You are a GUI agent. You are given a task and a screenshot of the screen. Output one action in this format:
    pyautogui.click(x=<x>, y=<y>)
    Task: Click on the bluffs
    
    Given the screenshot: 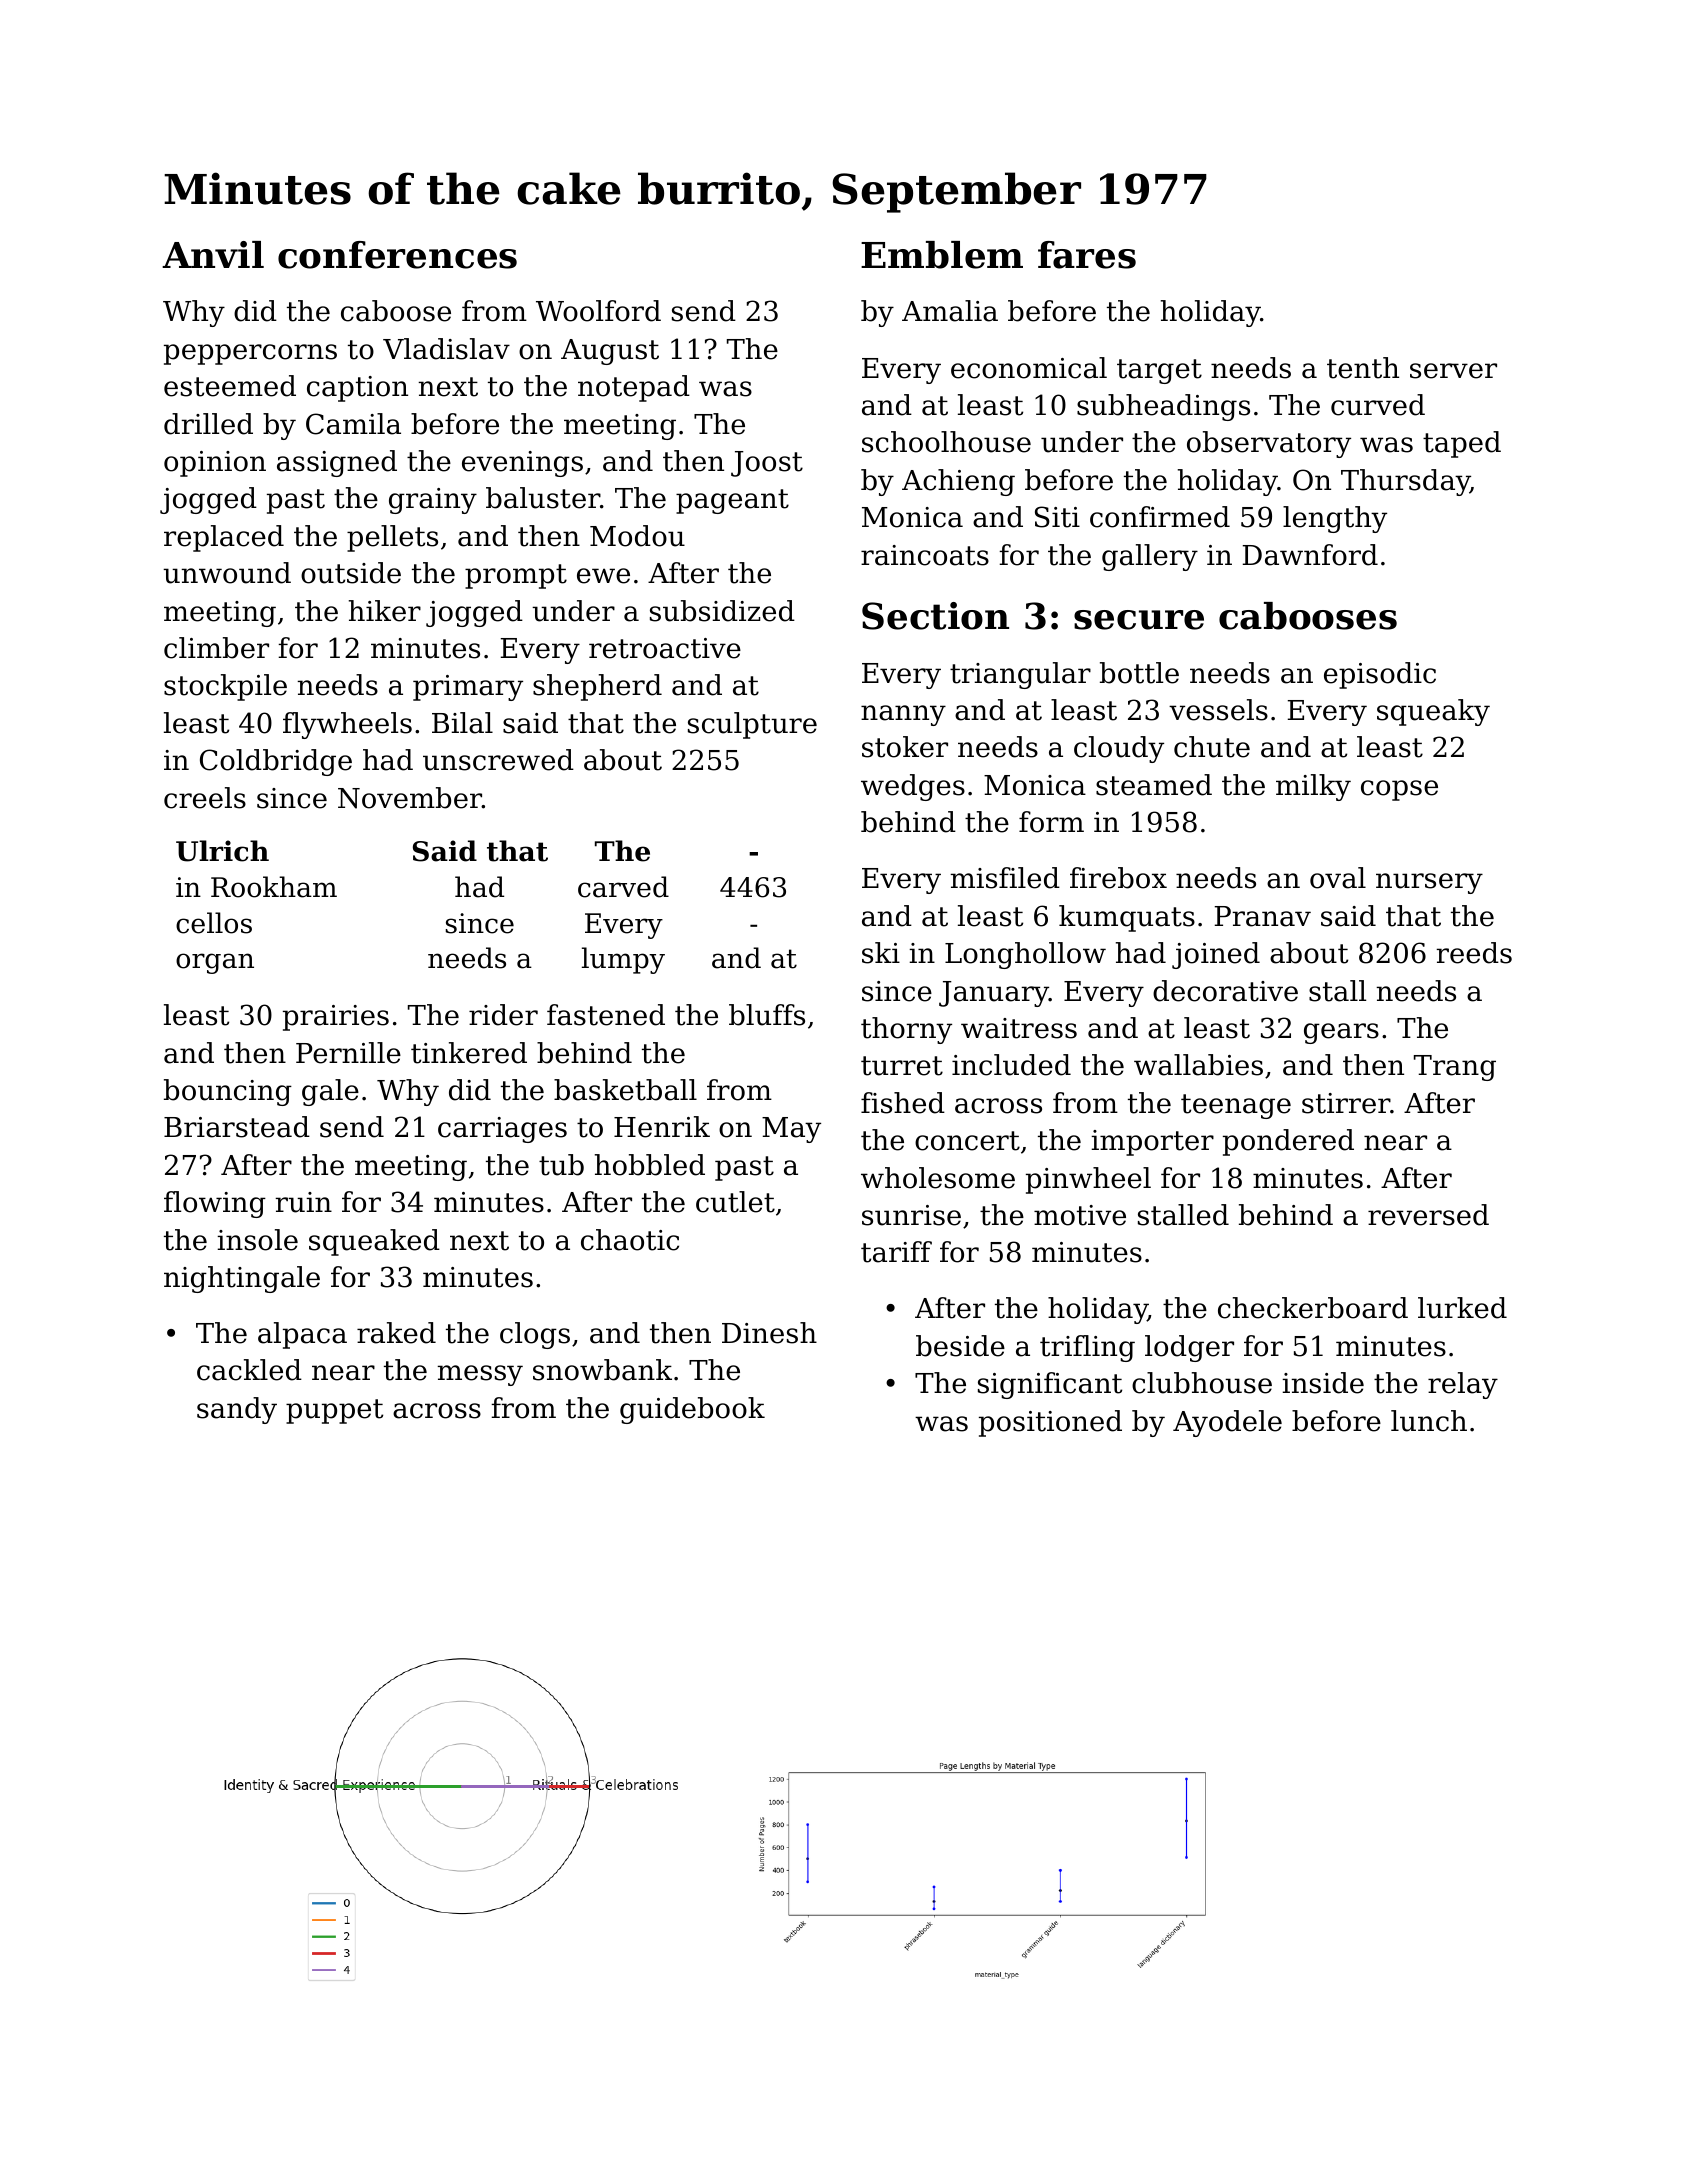 What is the action you would take?
    pyautogui.click(x=767, y=1015)
